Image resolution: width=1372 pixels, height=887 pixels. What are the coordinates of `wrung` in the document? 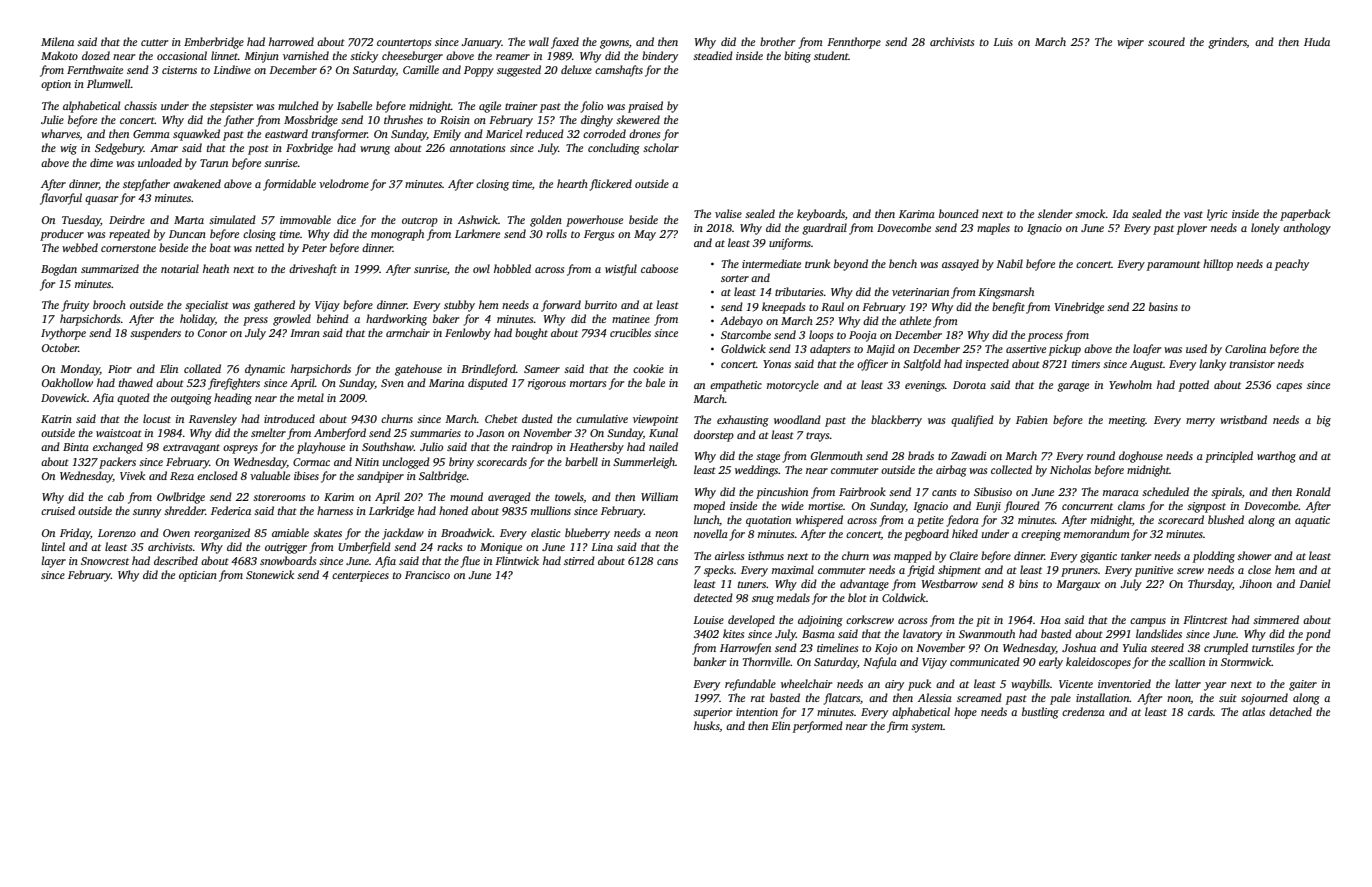 It's located at (375, 150).
